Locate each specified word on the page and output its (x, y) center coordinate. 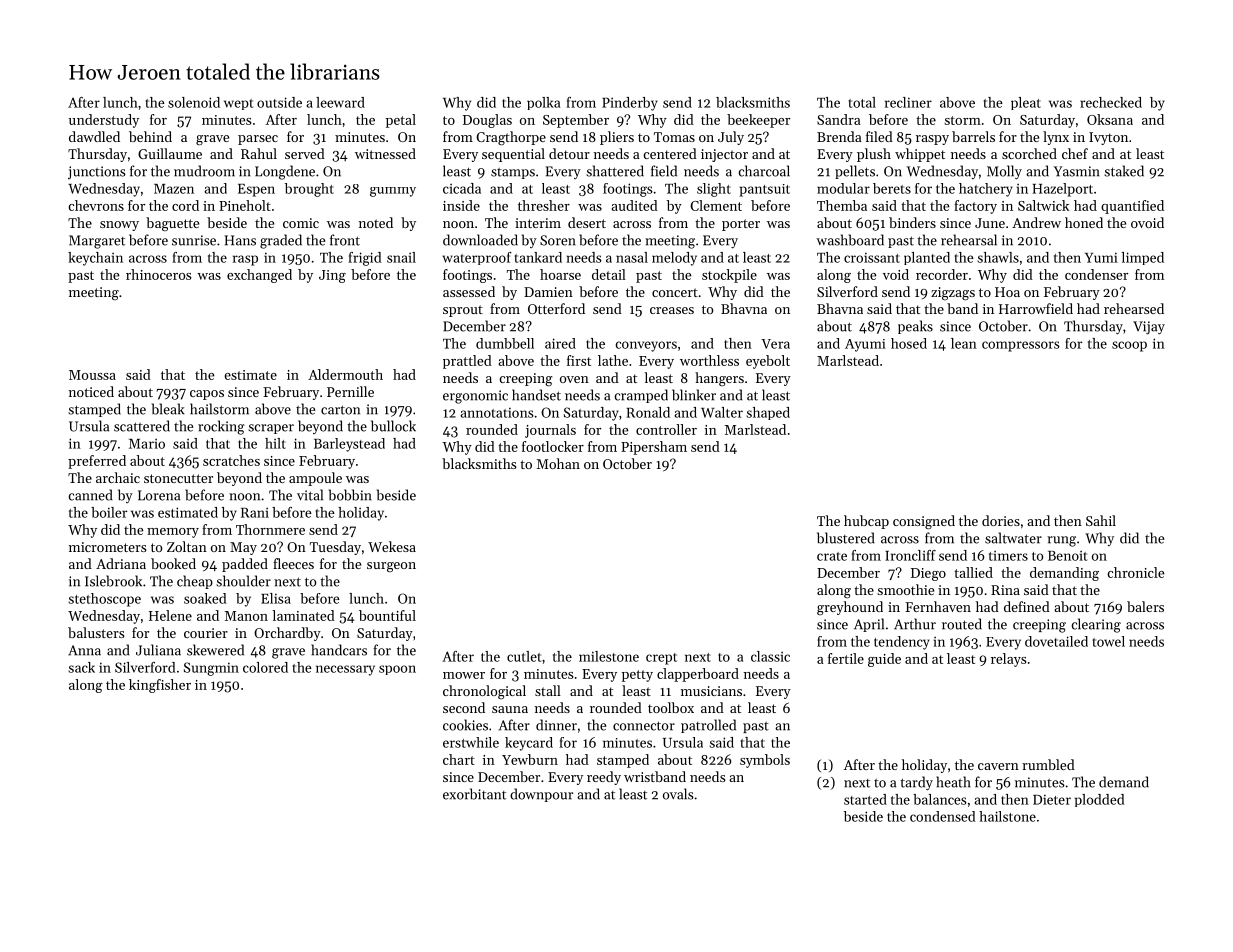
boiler (109, 512)
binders (912, 222)
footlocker (553, 446)
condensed (943, 816)
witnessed (385, 153)
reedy (604, 778)
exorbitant (474, 794)
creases (672, 310)
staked (1124, 171)
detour (569, 153)
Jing (332, 276)
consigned (924, 522)
